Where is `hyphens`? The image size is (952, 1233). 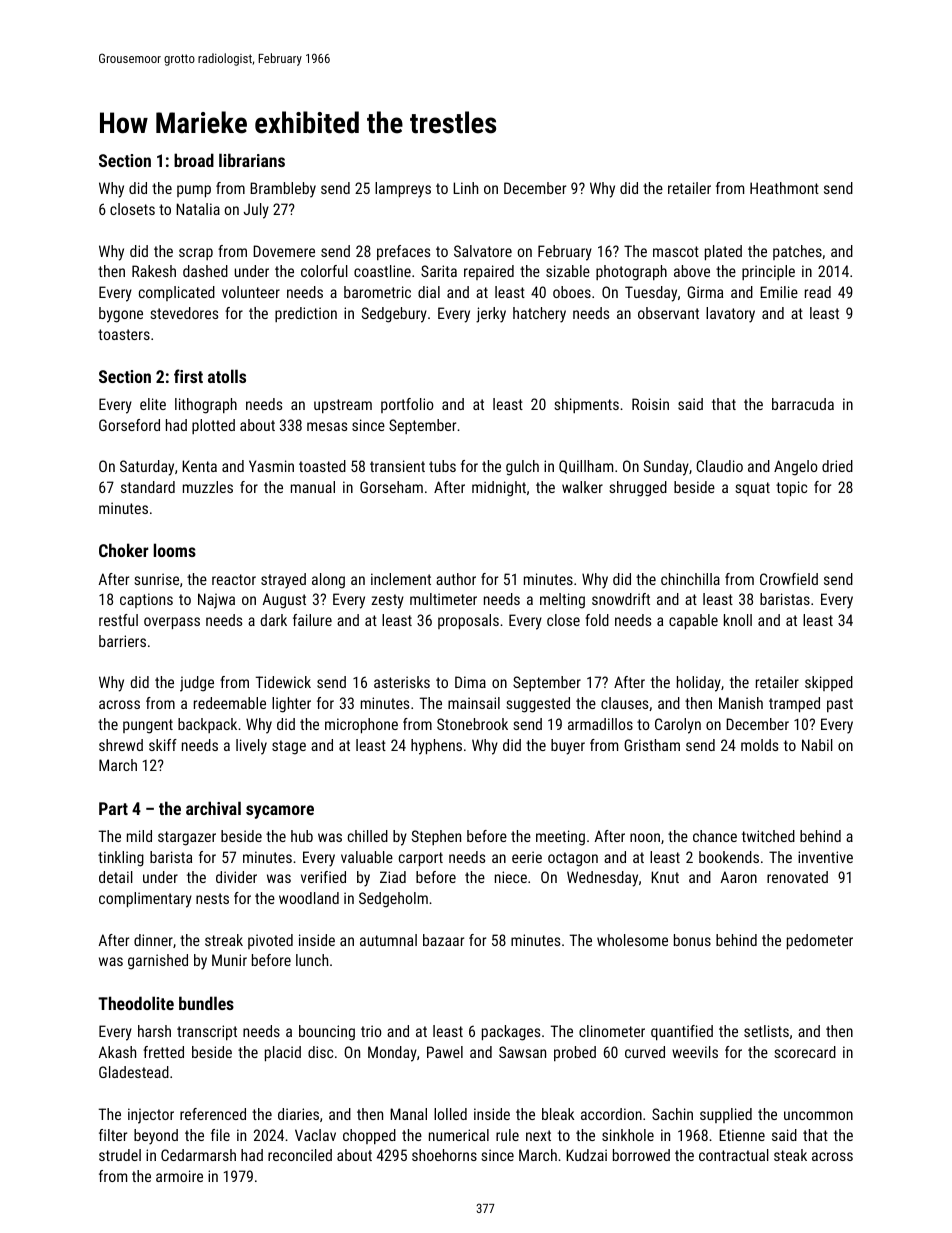 hyphens is located at coordinates (436, 747).
